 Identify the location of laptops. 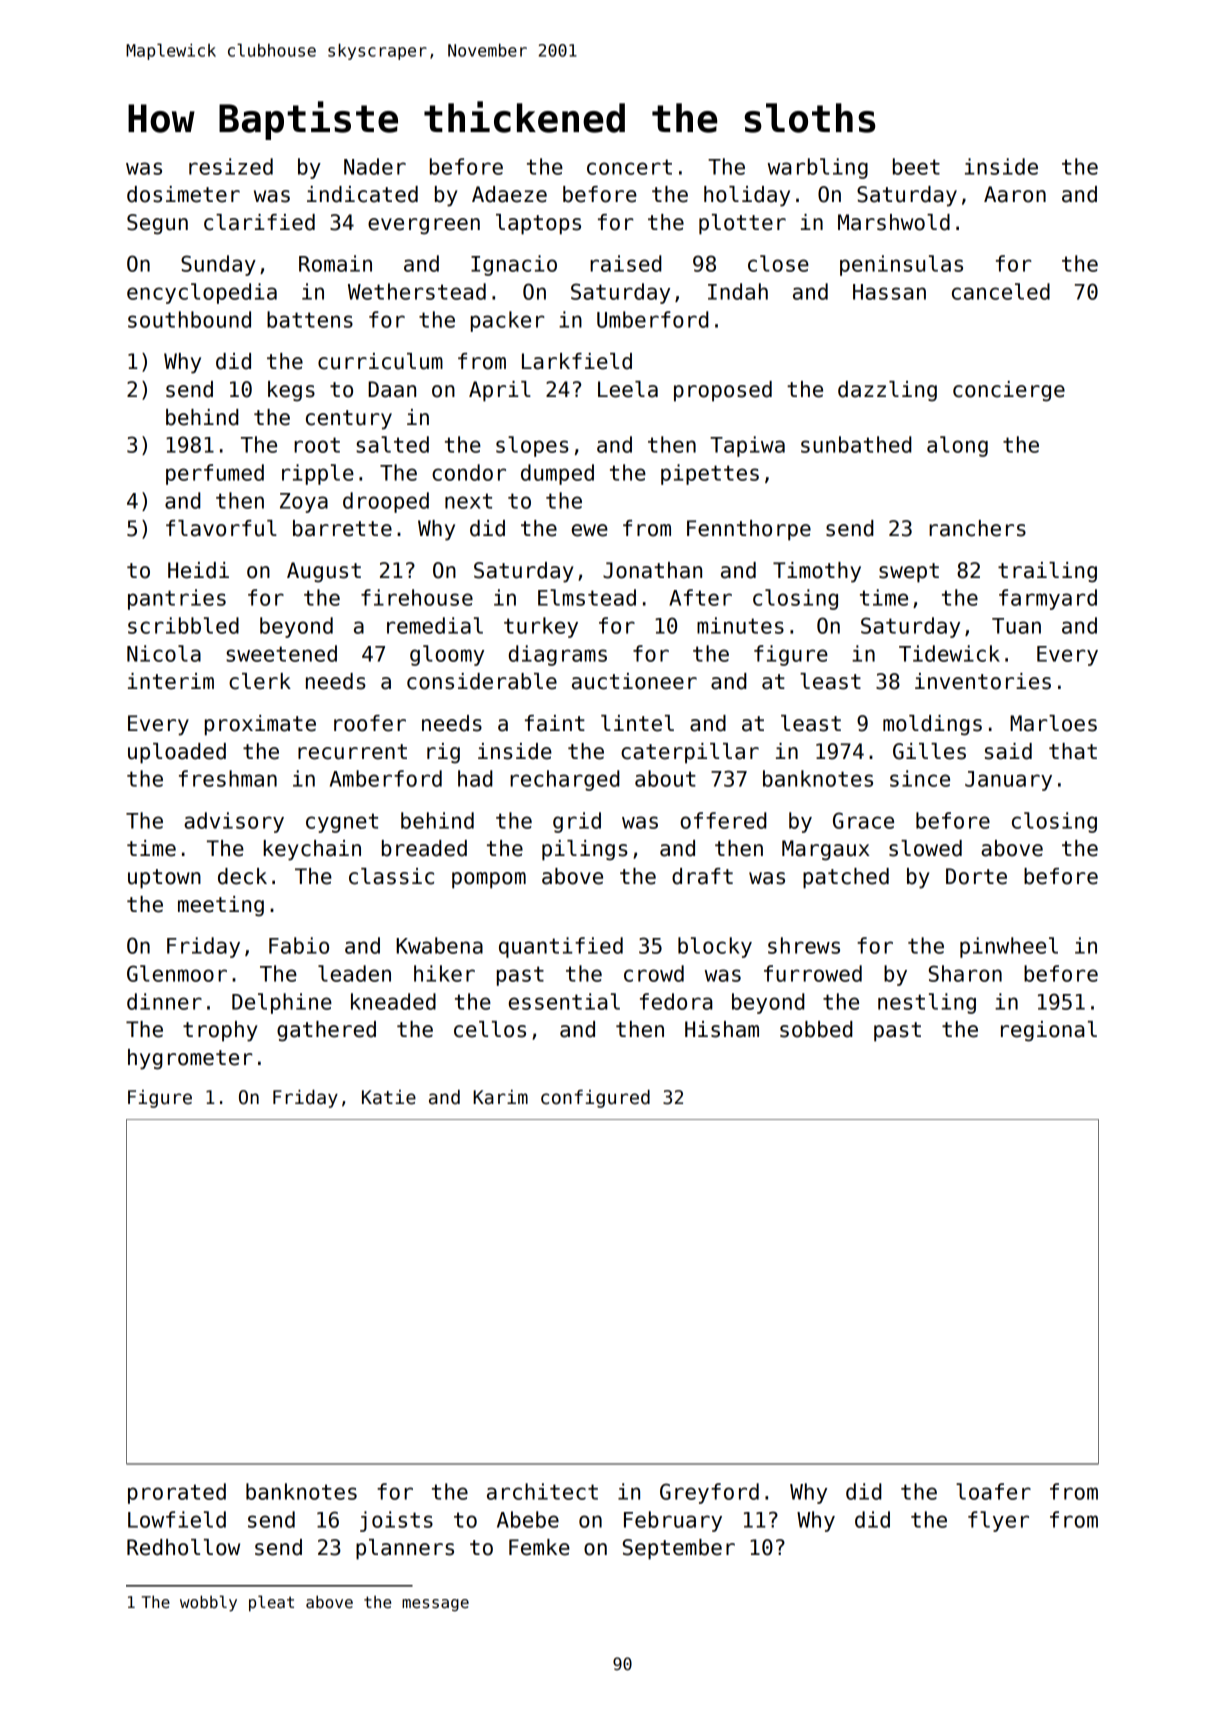
(538, 224).
